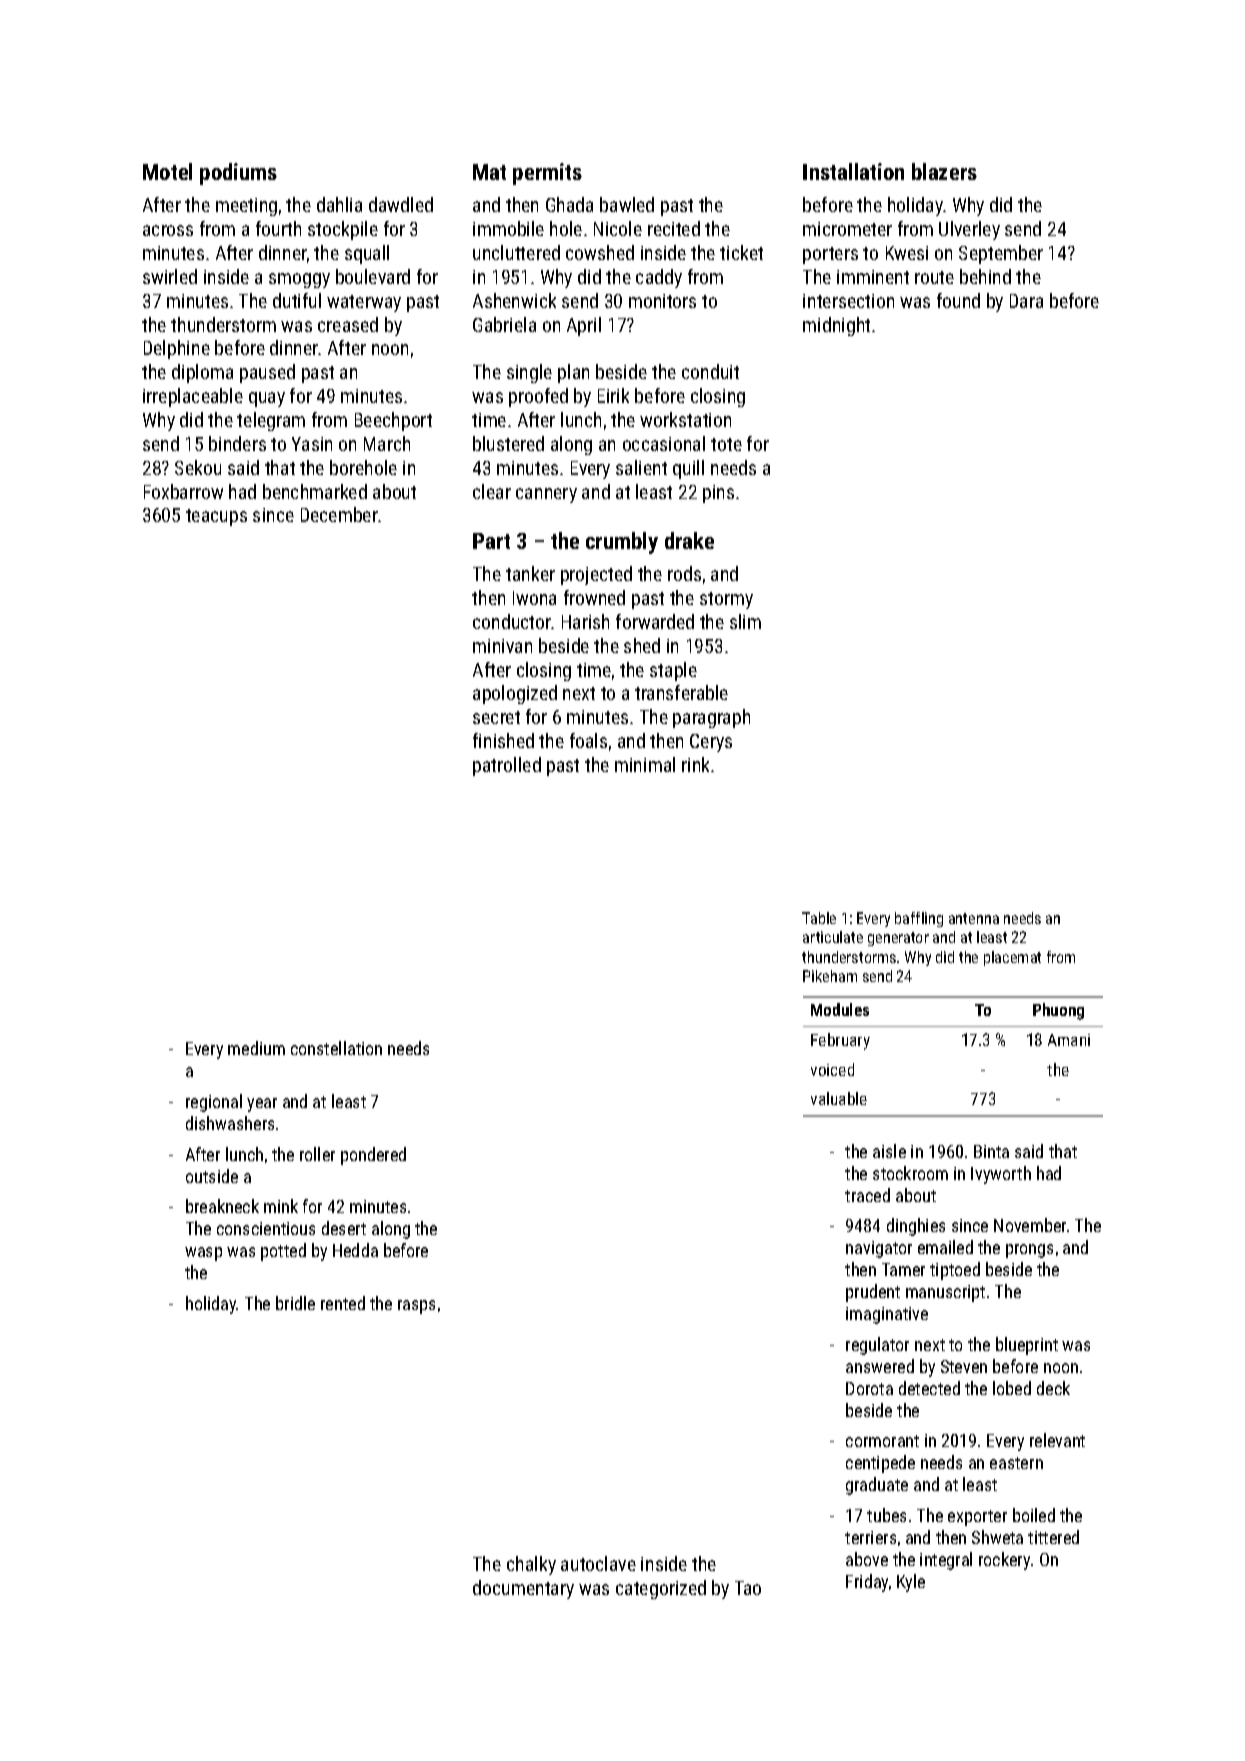 The image size is (1245, 1761). I want to click on categorized, so click(661, 1589).
